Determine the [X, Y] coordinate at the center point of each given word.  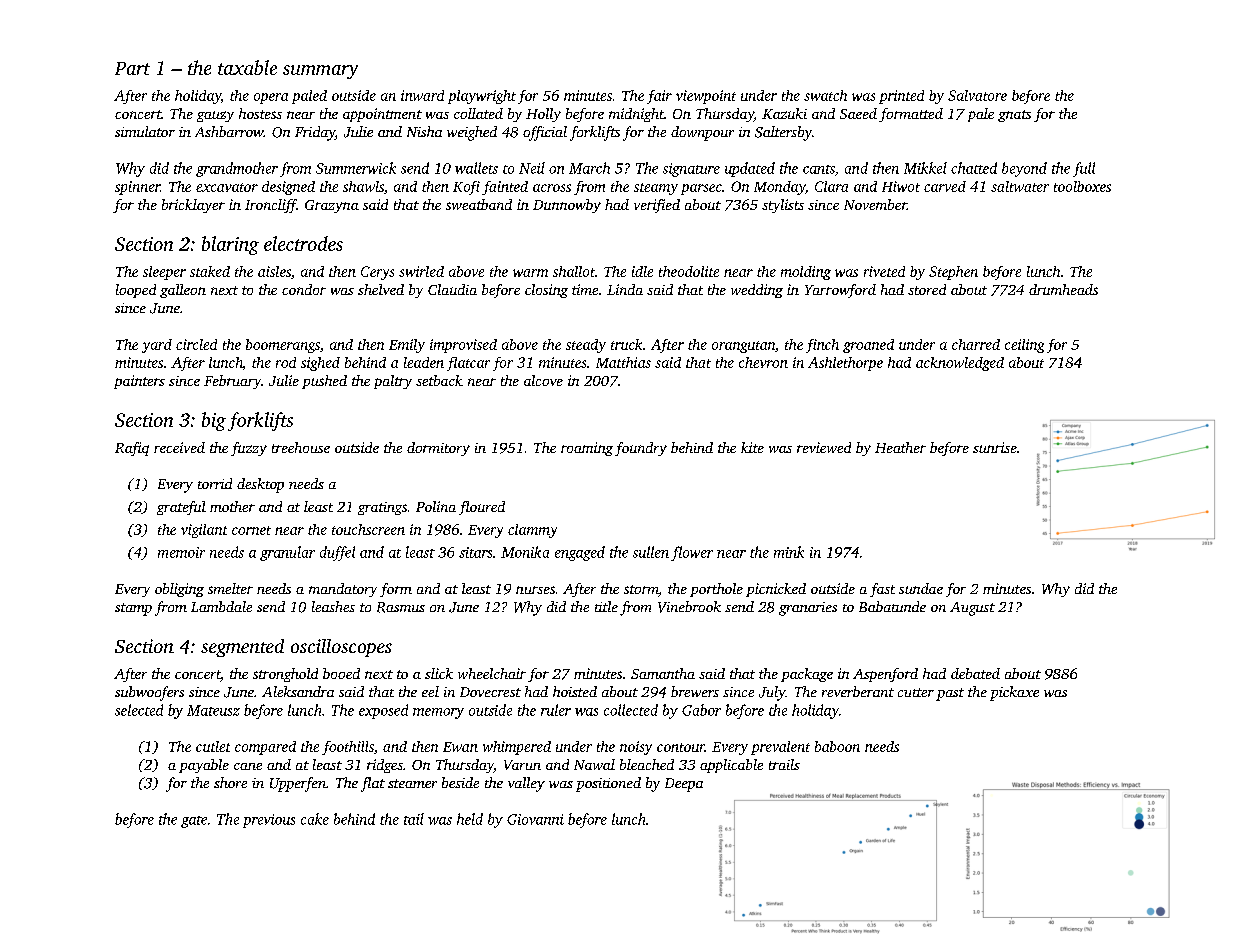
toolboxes [1082, 186]
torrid [215, 483]
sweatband [479, 204]
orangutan [743, 347]
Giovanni [535, 819]
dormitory [438, 449]
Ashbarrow [229, 131]
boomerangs [283, 346]
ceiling [1024, 346]
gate [194, 822]
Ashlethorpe [845, 364]
